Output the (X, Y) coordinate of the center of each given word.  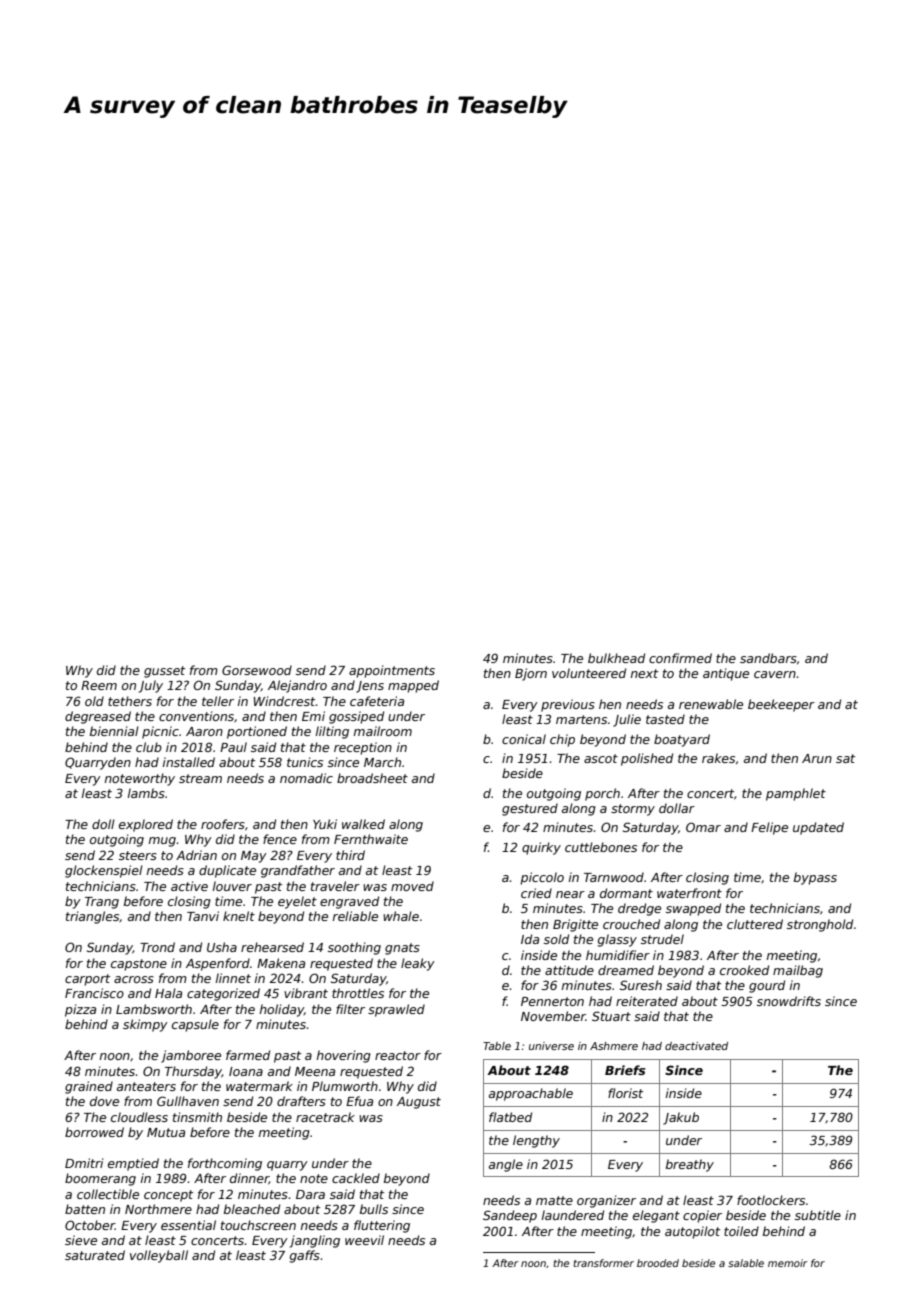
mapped (413, 686)
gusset (164, 672)
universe (551, 1046)
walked (363, 824)
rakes (718, 758)
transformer (603, 1263)
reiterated (647, 1001)
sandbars (768, 658)
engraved (349, 902)
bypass (815, 878)
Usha (222, 947)
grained (89, 1087)
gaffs (305, 1256)
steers (138, 855)
